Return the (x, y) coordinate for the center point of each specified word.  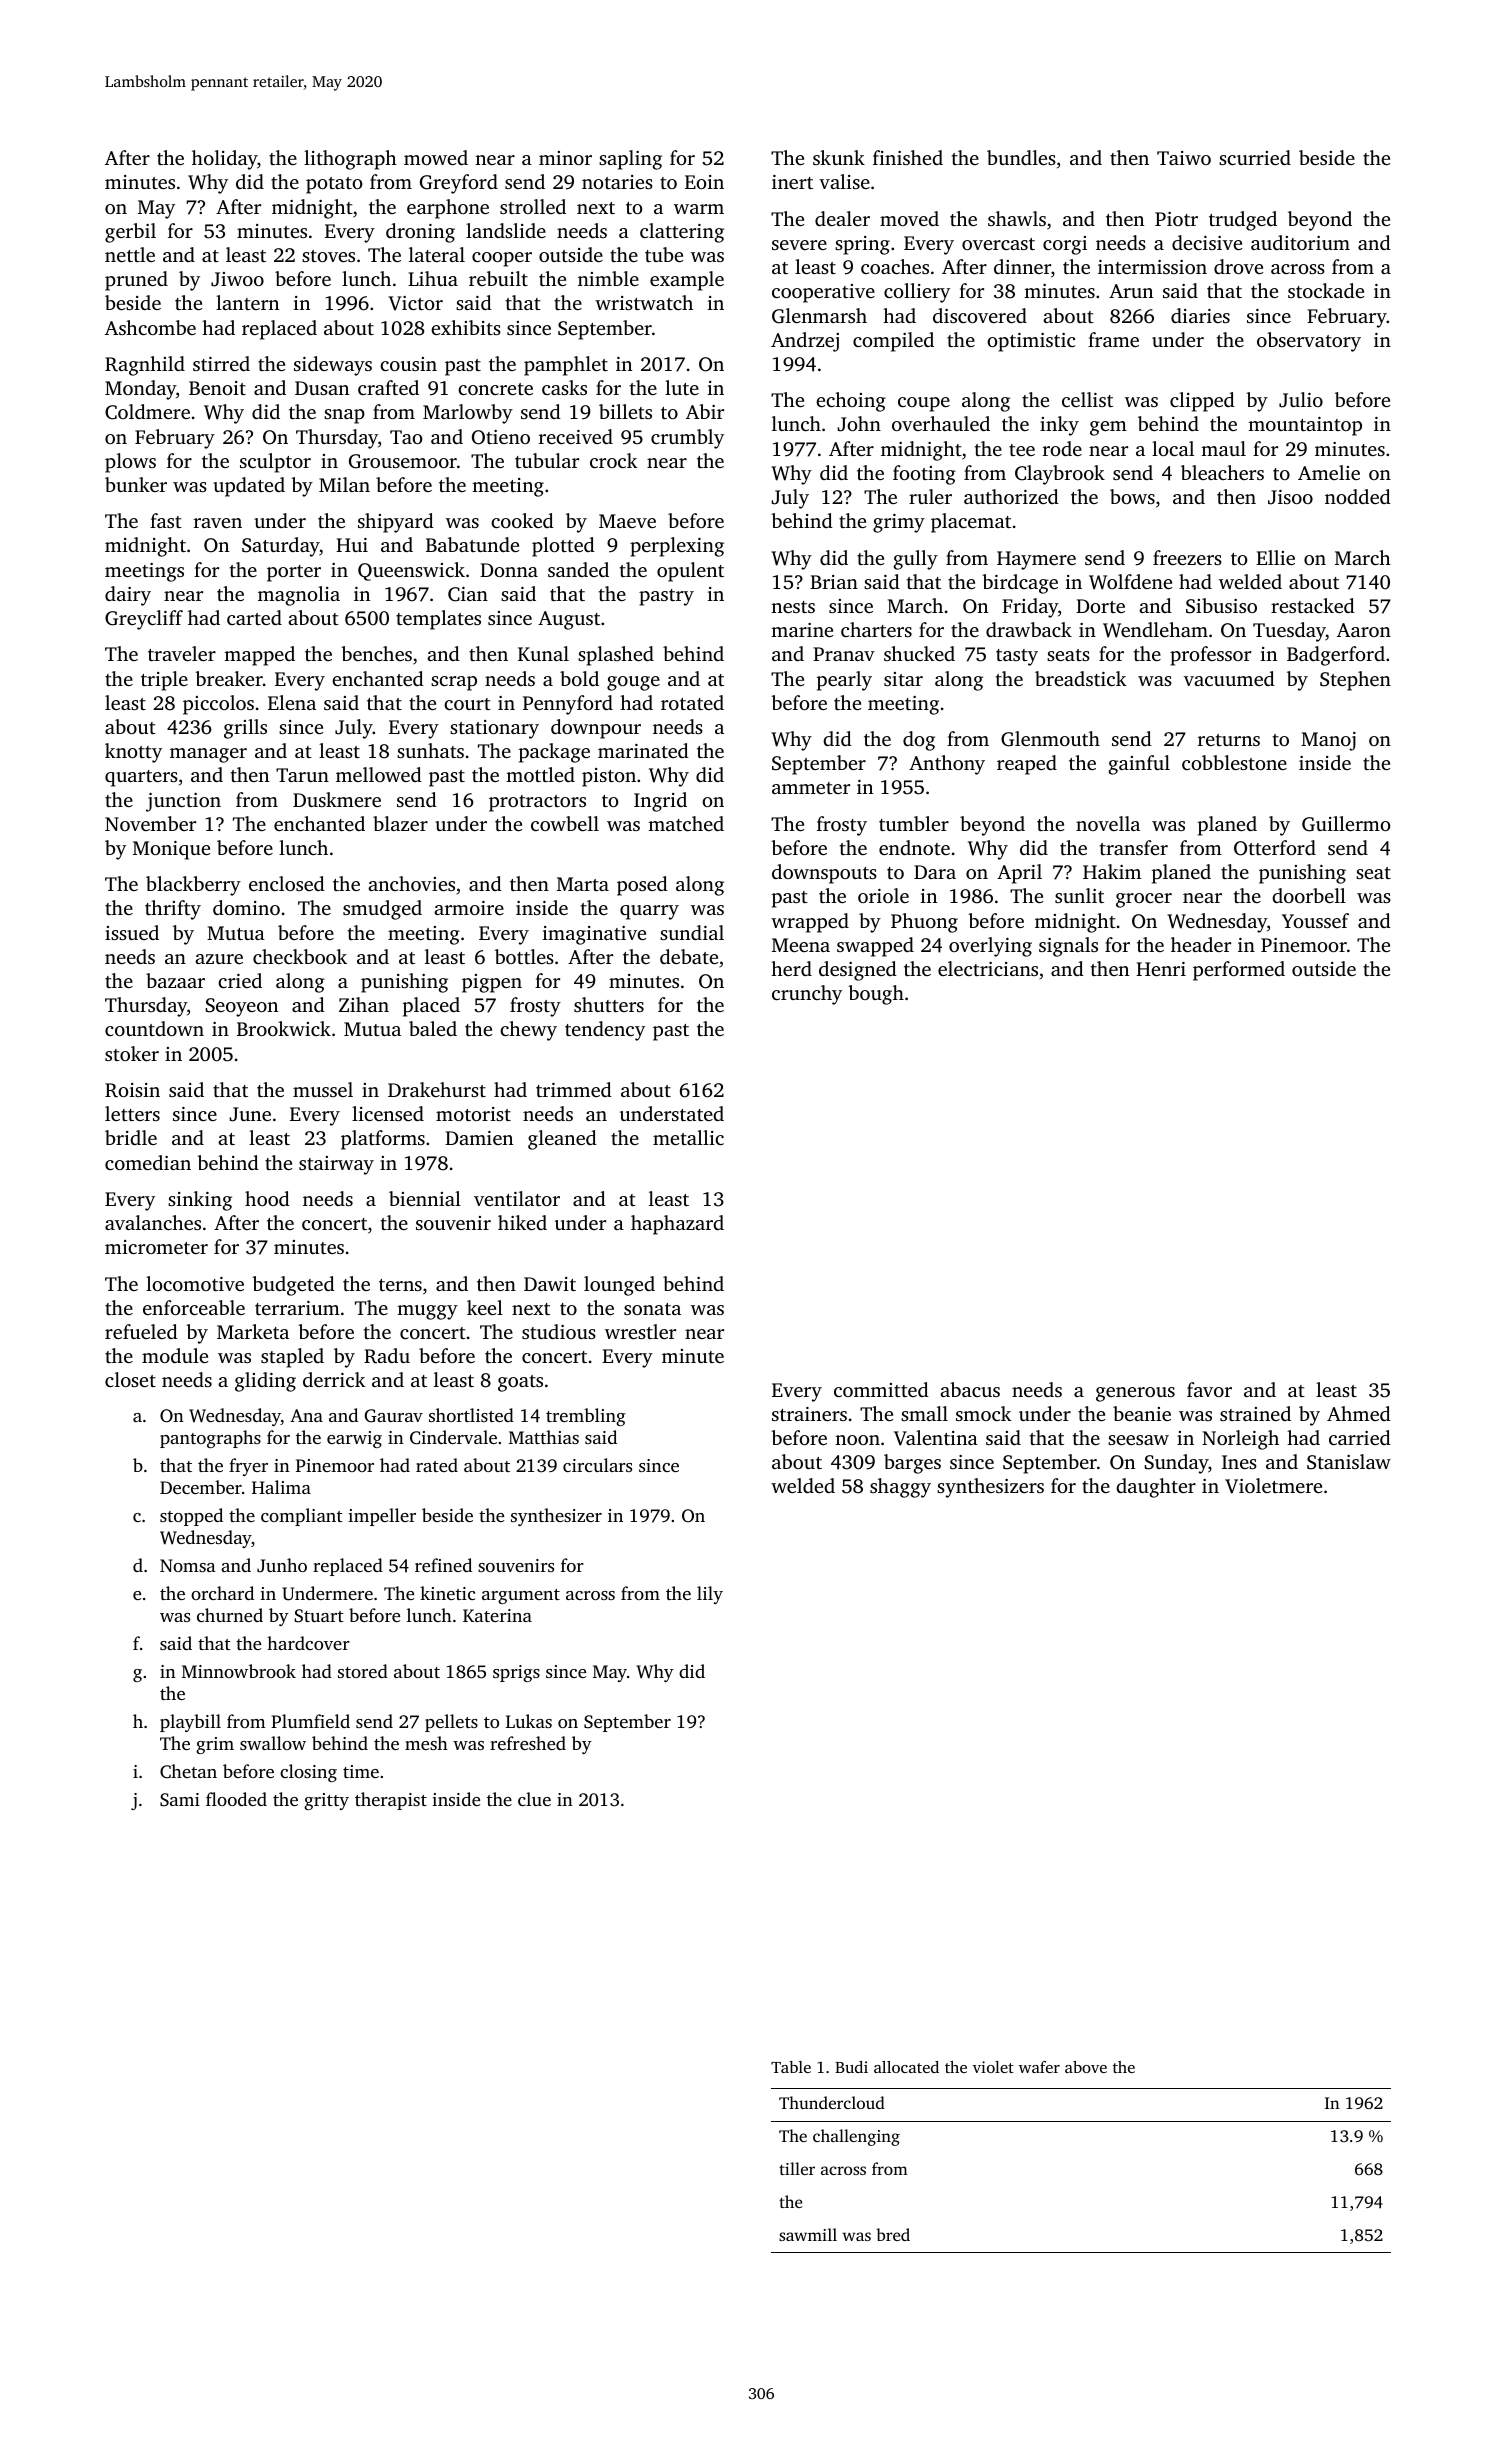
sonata (652, 1309)
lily (710, 1595)
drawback (1029, 629)
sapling (630, 160)
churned (230, 1615)
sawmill (808, 2234)
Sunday (1177, 1464)
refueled (141, 1331)
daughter (1156, 1488)
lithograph (350, 160)
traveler (182, 653)
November (150, 823)
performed (1239, 971)
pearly (844, 681)
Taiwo (1184, 158)
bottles (524, 956)
